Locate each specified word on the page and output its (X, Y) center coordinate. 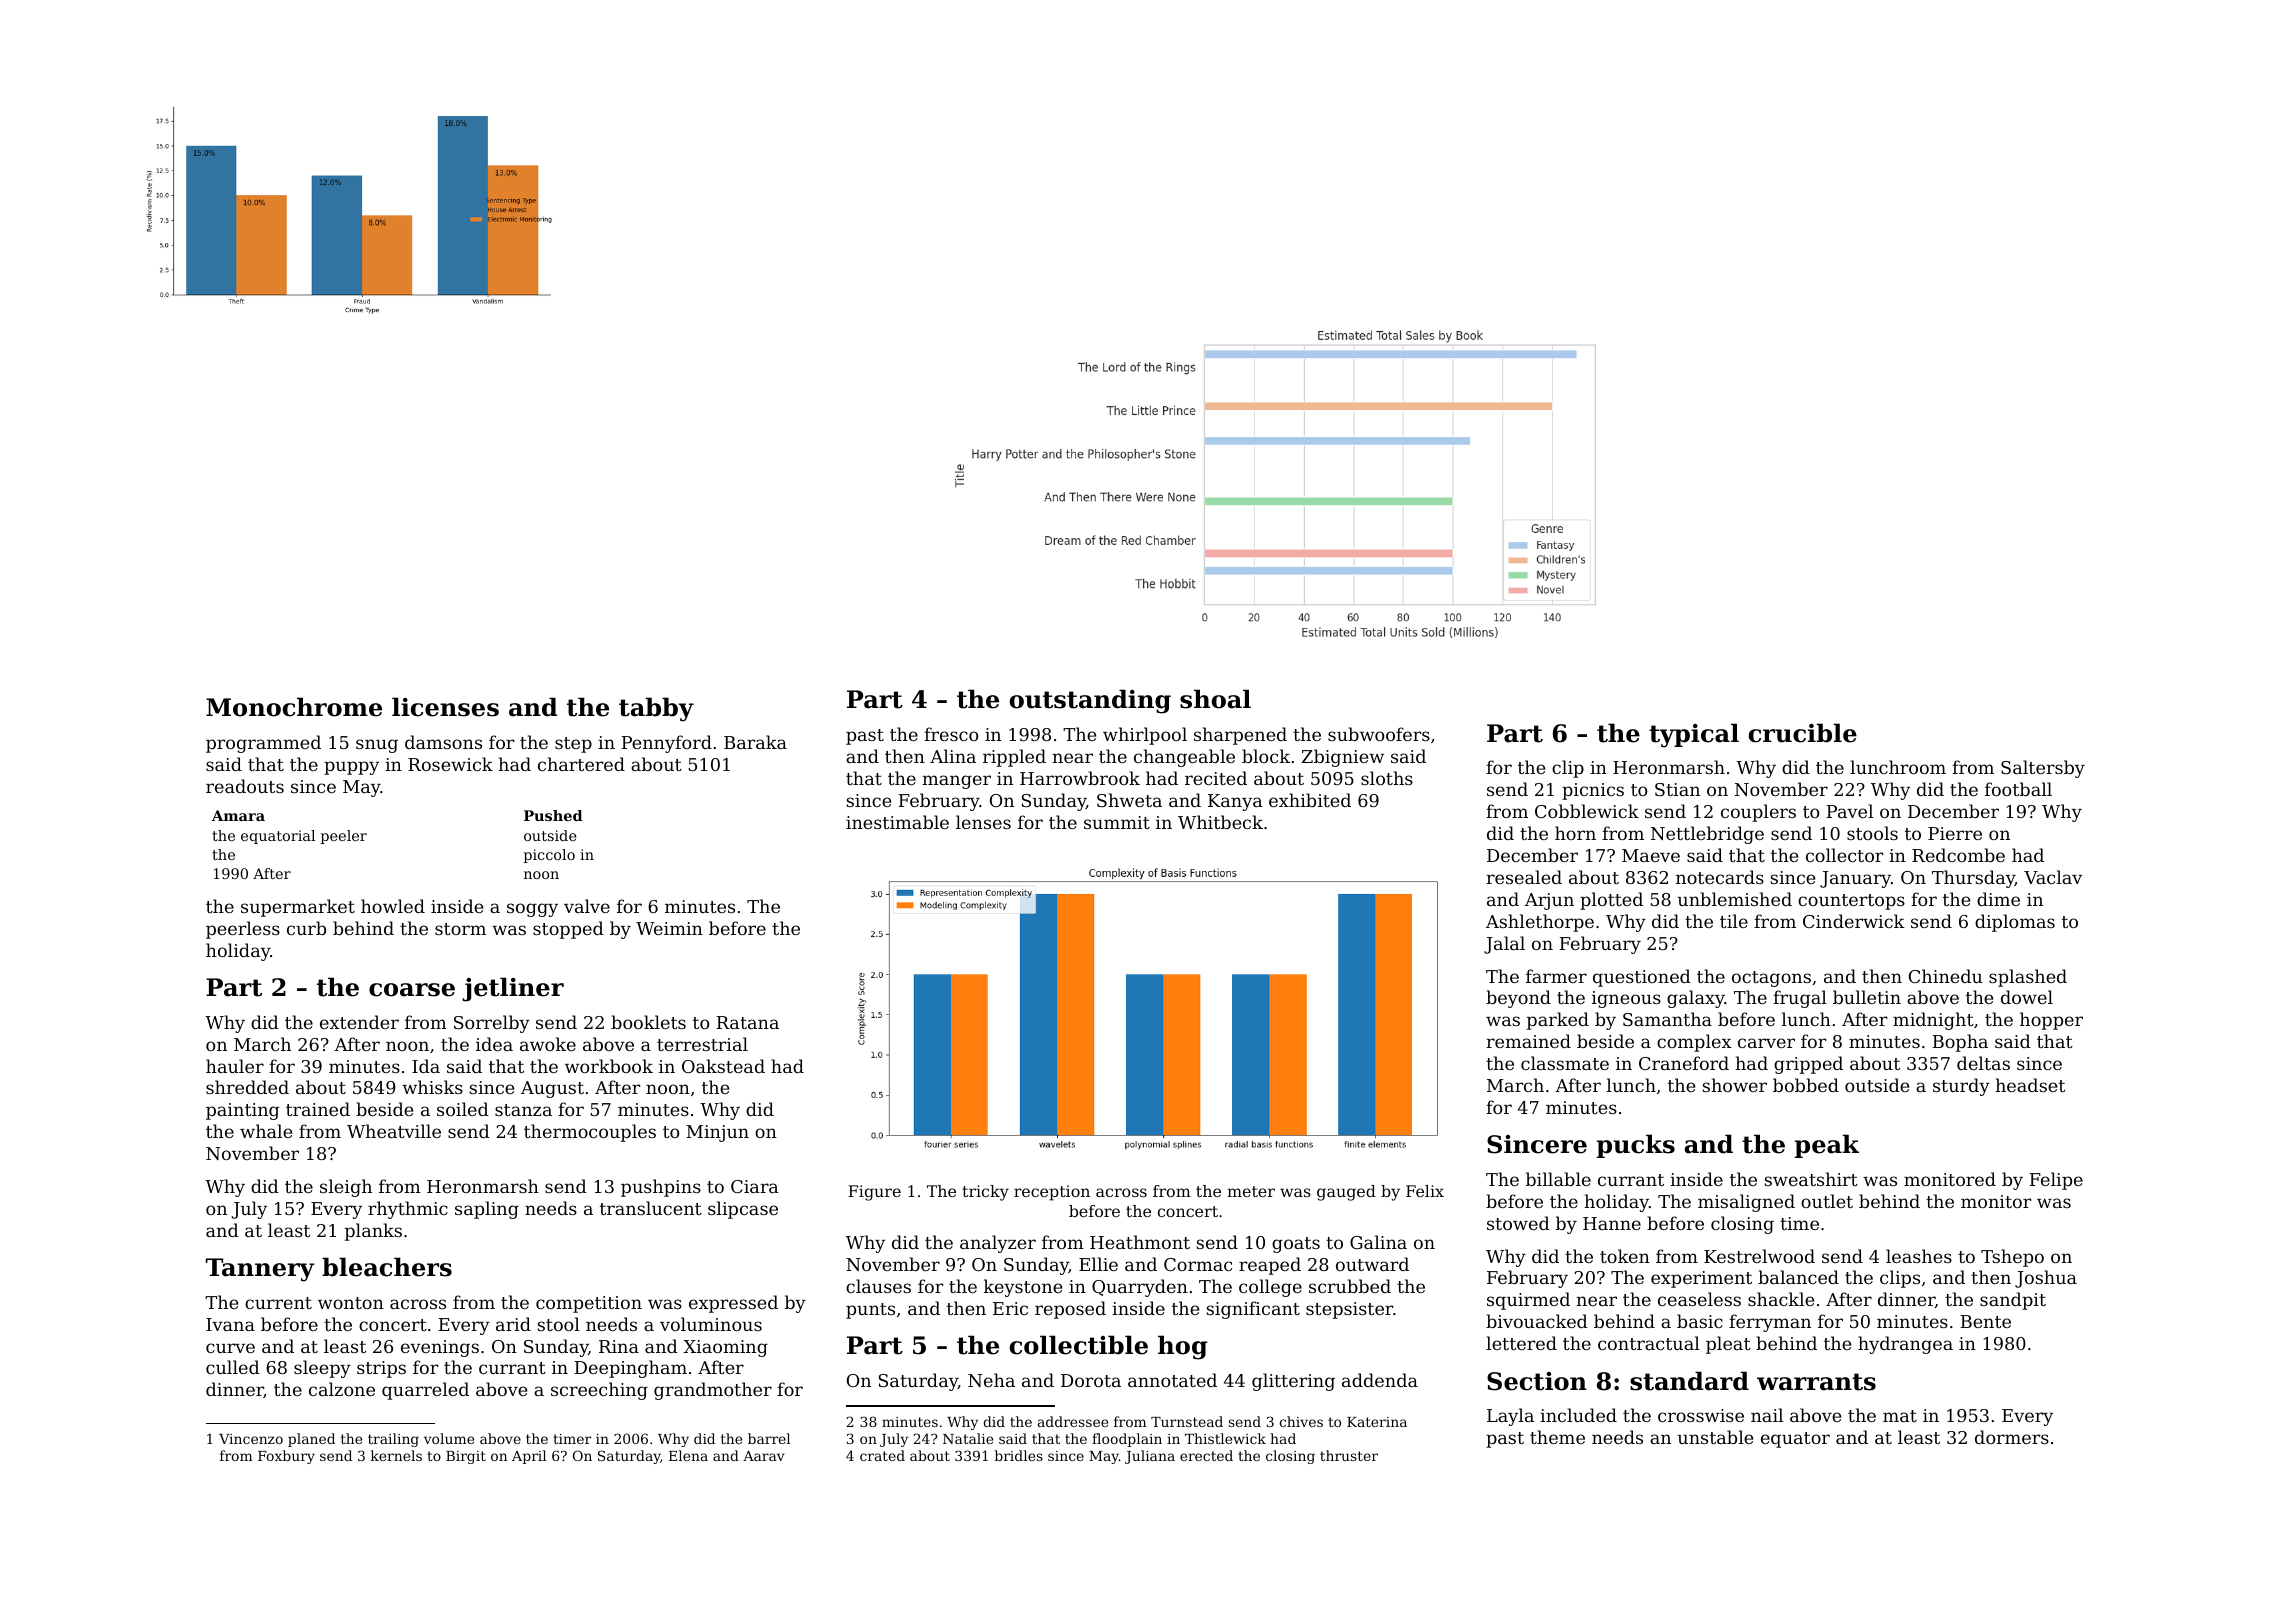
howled (393, 906)
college (1270, 1288)
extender (359, 1022)
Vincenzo (251, 1439)
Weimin (669, 928)
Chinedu (1945, 976)
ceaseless (1699, 1299)
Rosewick (450, 764)
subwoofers (1379, 734)
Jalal (1504, 945)
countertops (1851, 902)
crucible (1803, 733)
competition (589, 1304)
